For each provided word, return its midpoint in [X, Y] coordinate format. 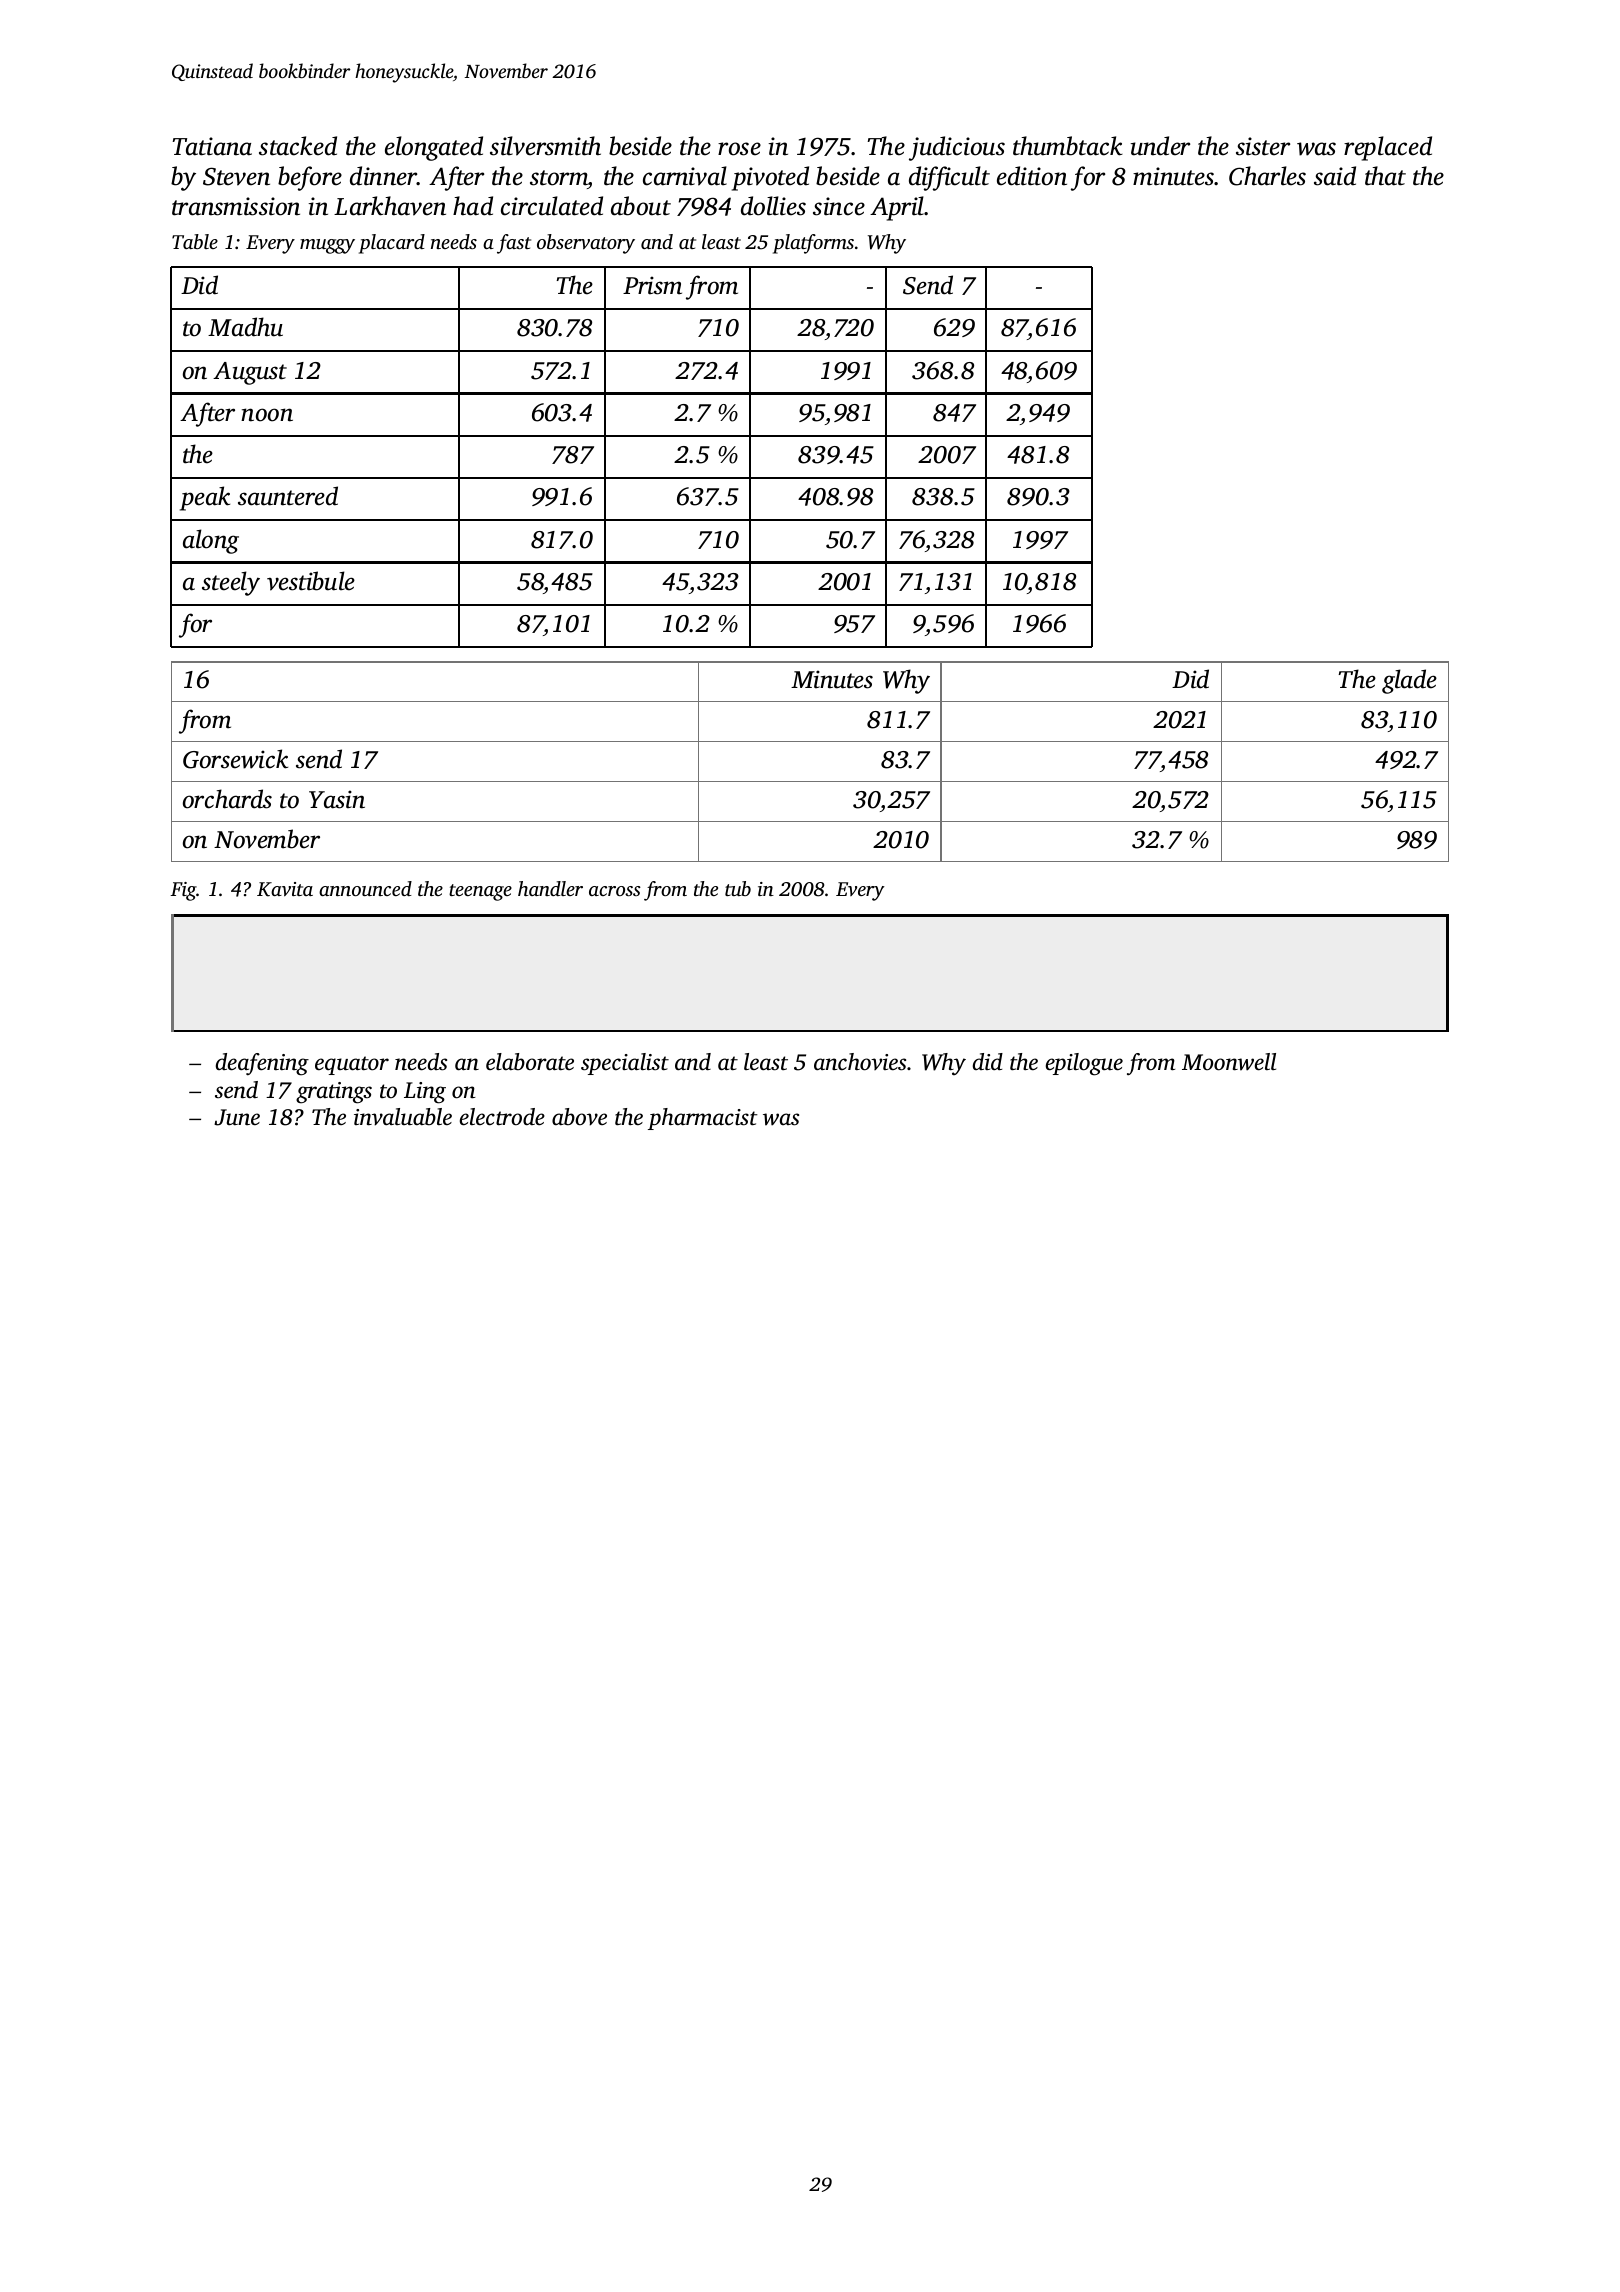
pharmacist [703, 1119]
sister [1263, 146]
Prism [652, 285]
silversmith [545, 146]
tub [738, 888]
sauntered [288, 496]
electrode [502, 1117]
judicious [957, 148]
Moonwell [1229, 1062]
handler [550, 888]
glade [1409, 681]
